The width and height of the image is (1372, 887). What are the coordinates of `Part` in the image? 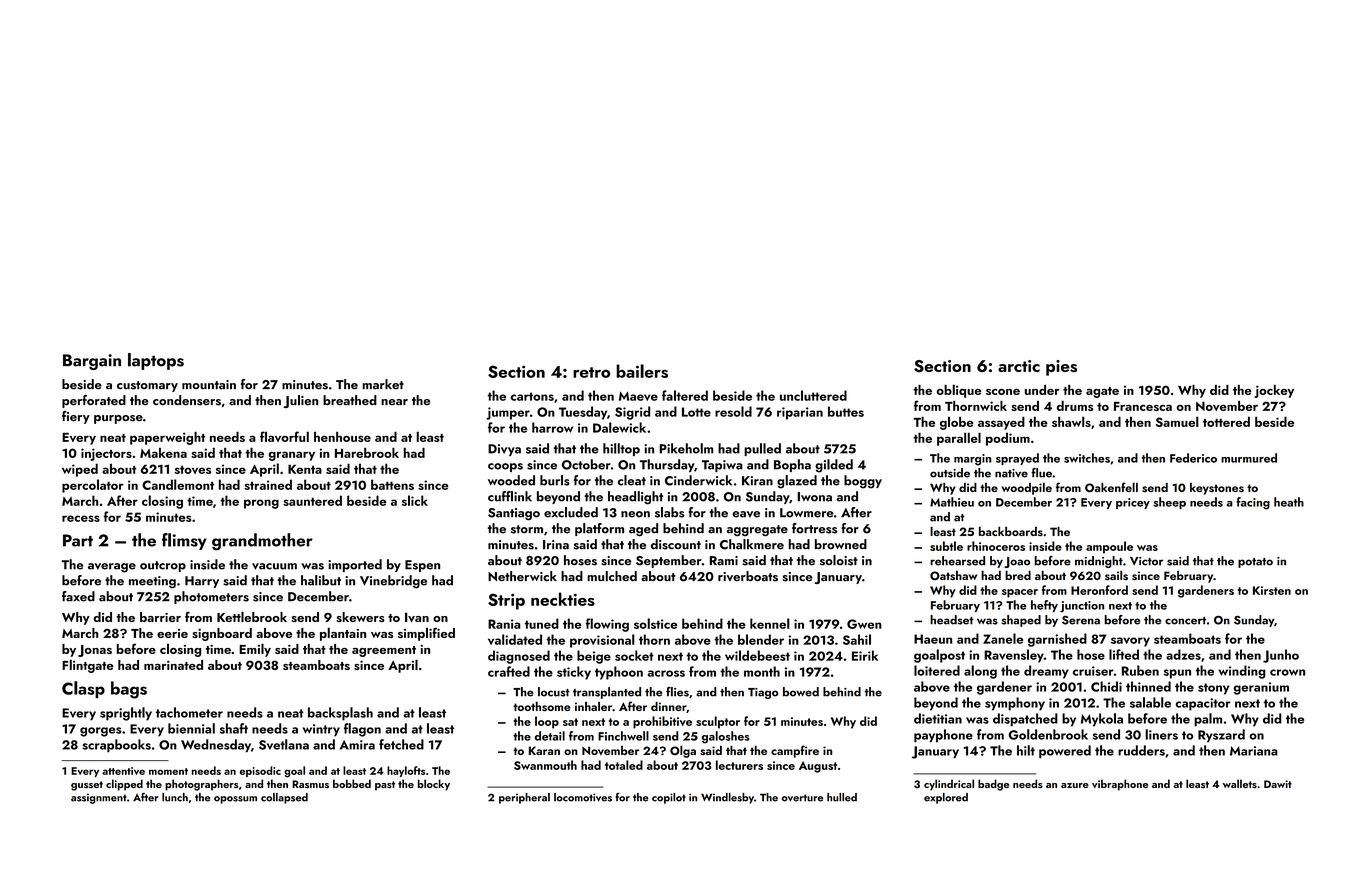 It's located at (78, 540).
